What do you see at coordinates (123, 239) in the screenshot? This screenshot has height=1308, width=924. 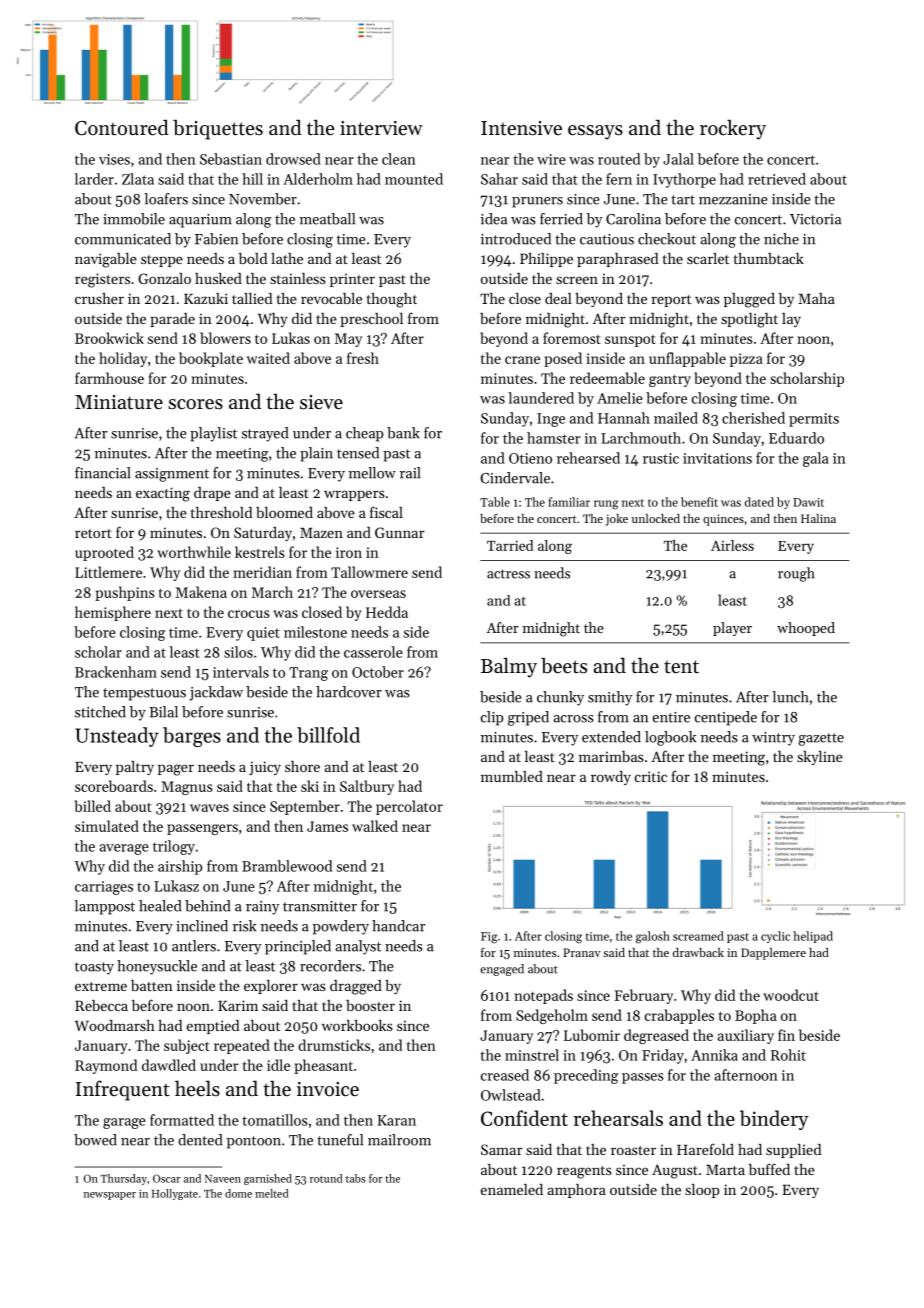 I see `communicated` at bounding box center [123, 239].
